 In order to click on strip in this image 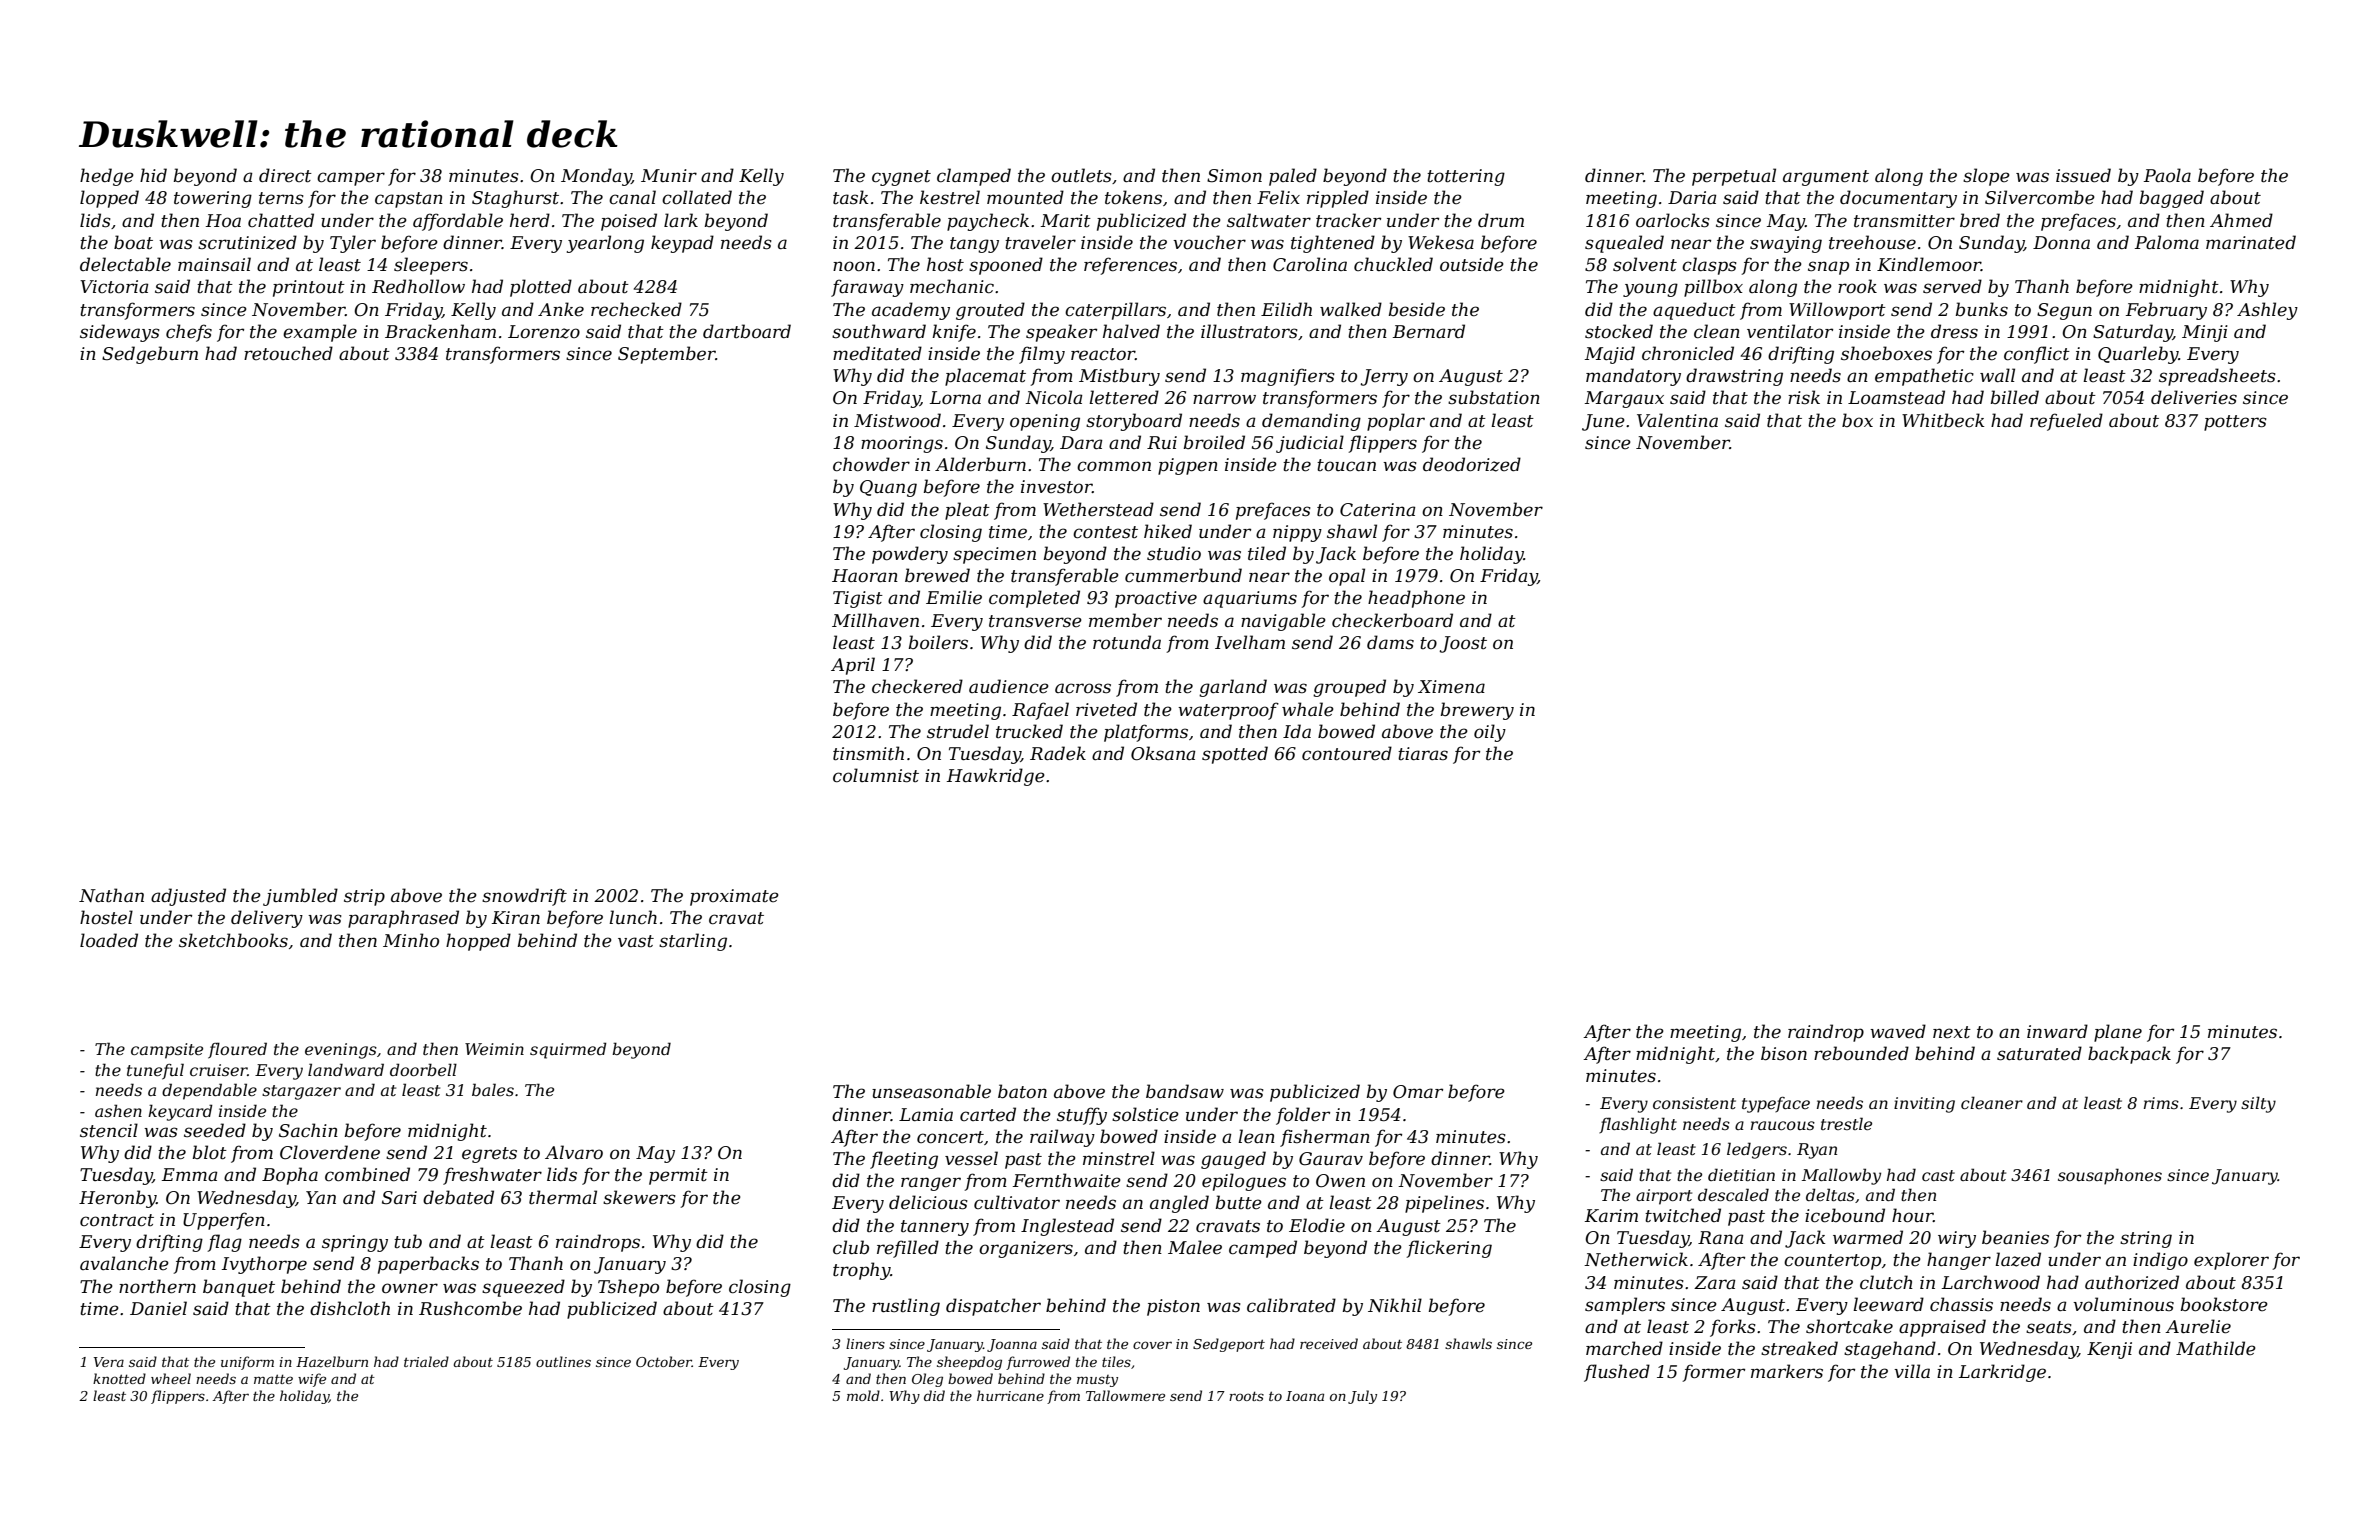, I will do `click(364, 897)`.
